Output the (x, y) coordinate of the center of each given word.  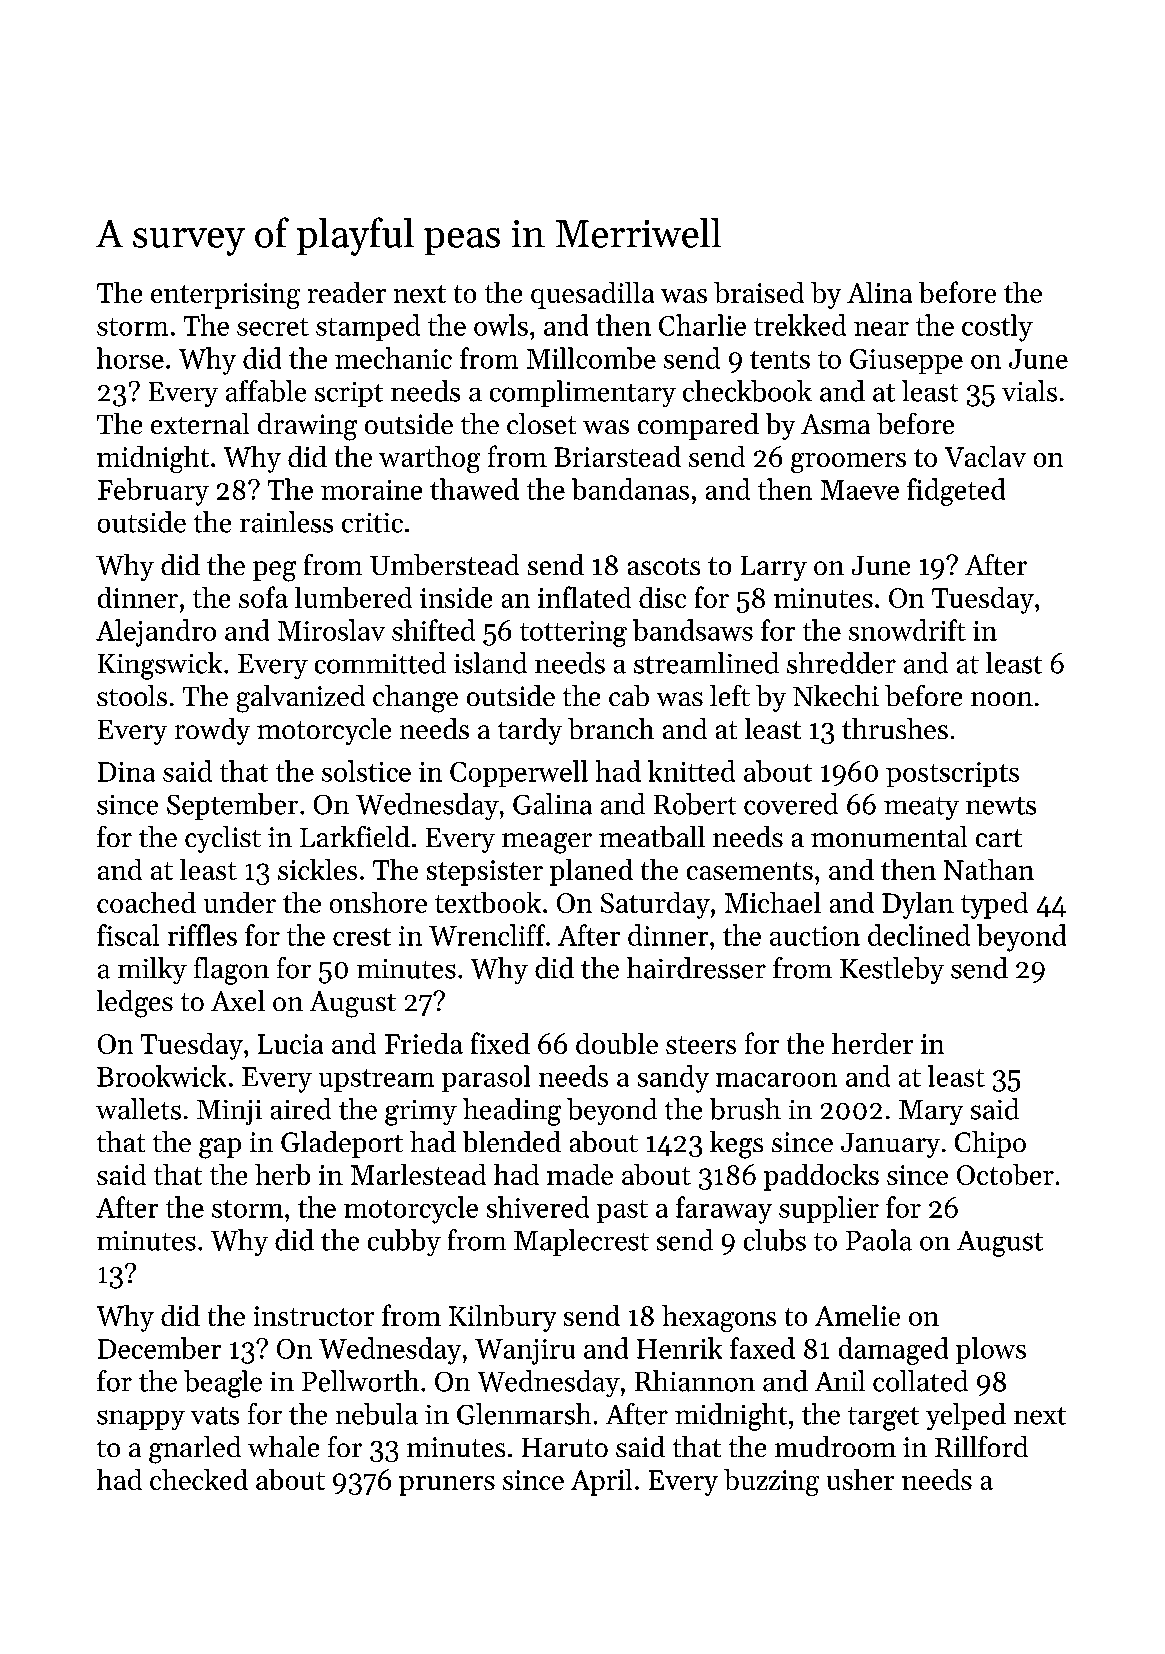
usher (860, 1479)
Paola (879, 1240)
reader (347, 292)
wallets (138, 1109)
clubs (775, 1240)
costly (997, 328)
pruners (447, 1486)
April (601, 1482)
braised (759, 292)
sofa (263, 597)
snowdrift (907, 630)
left (730, 695)
